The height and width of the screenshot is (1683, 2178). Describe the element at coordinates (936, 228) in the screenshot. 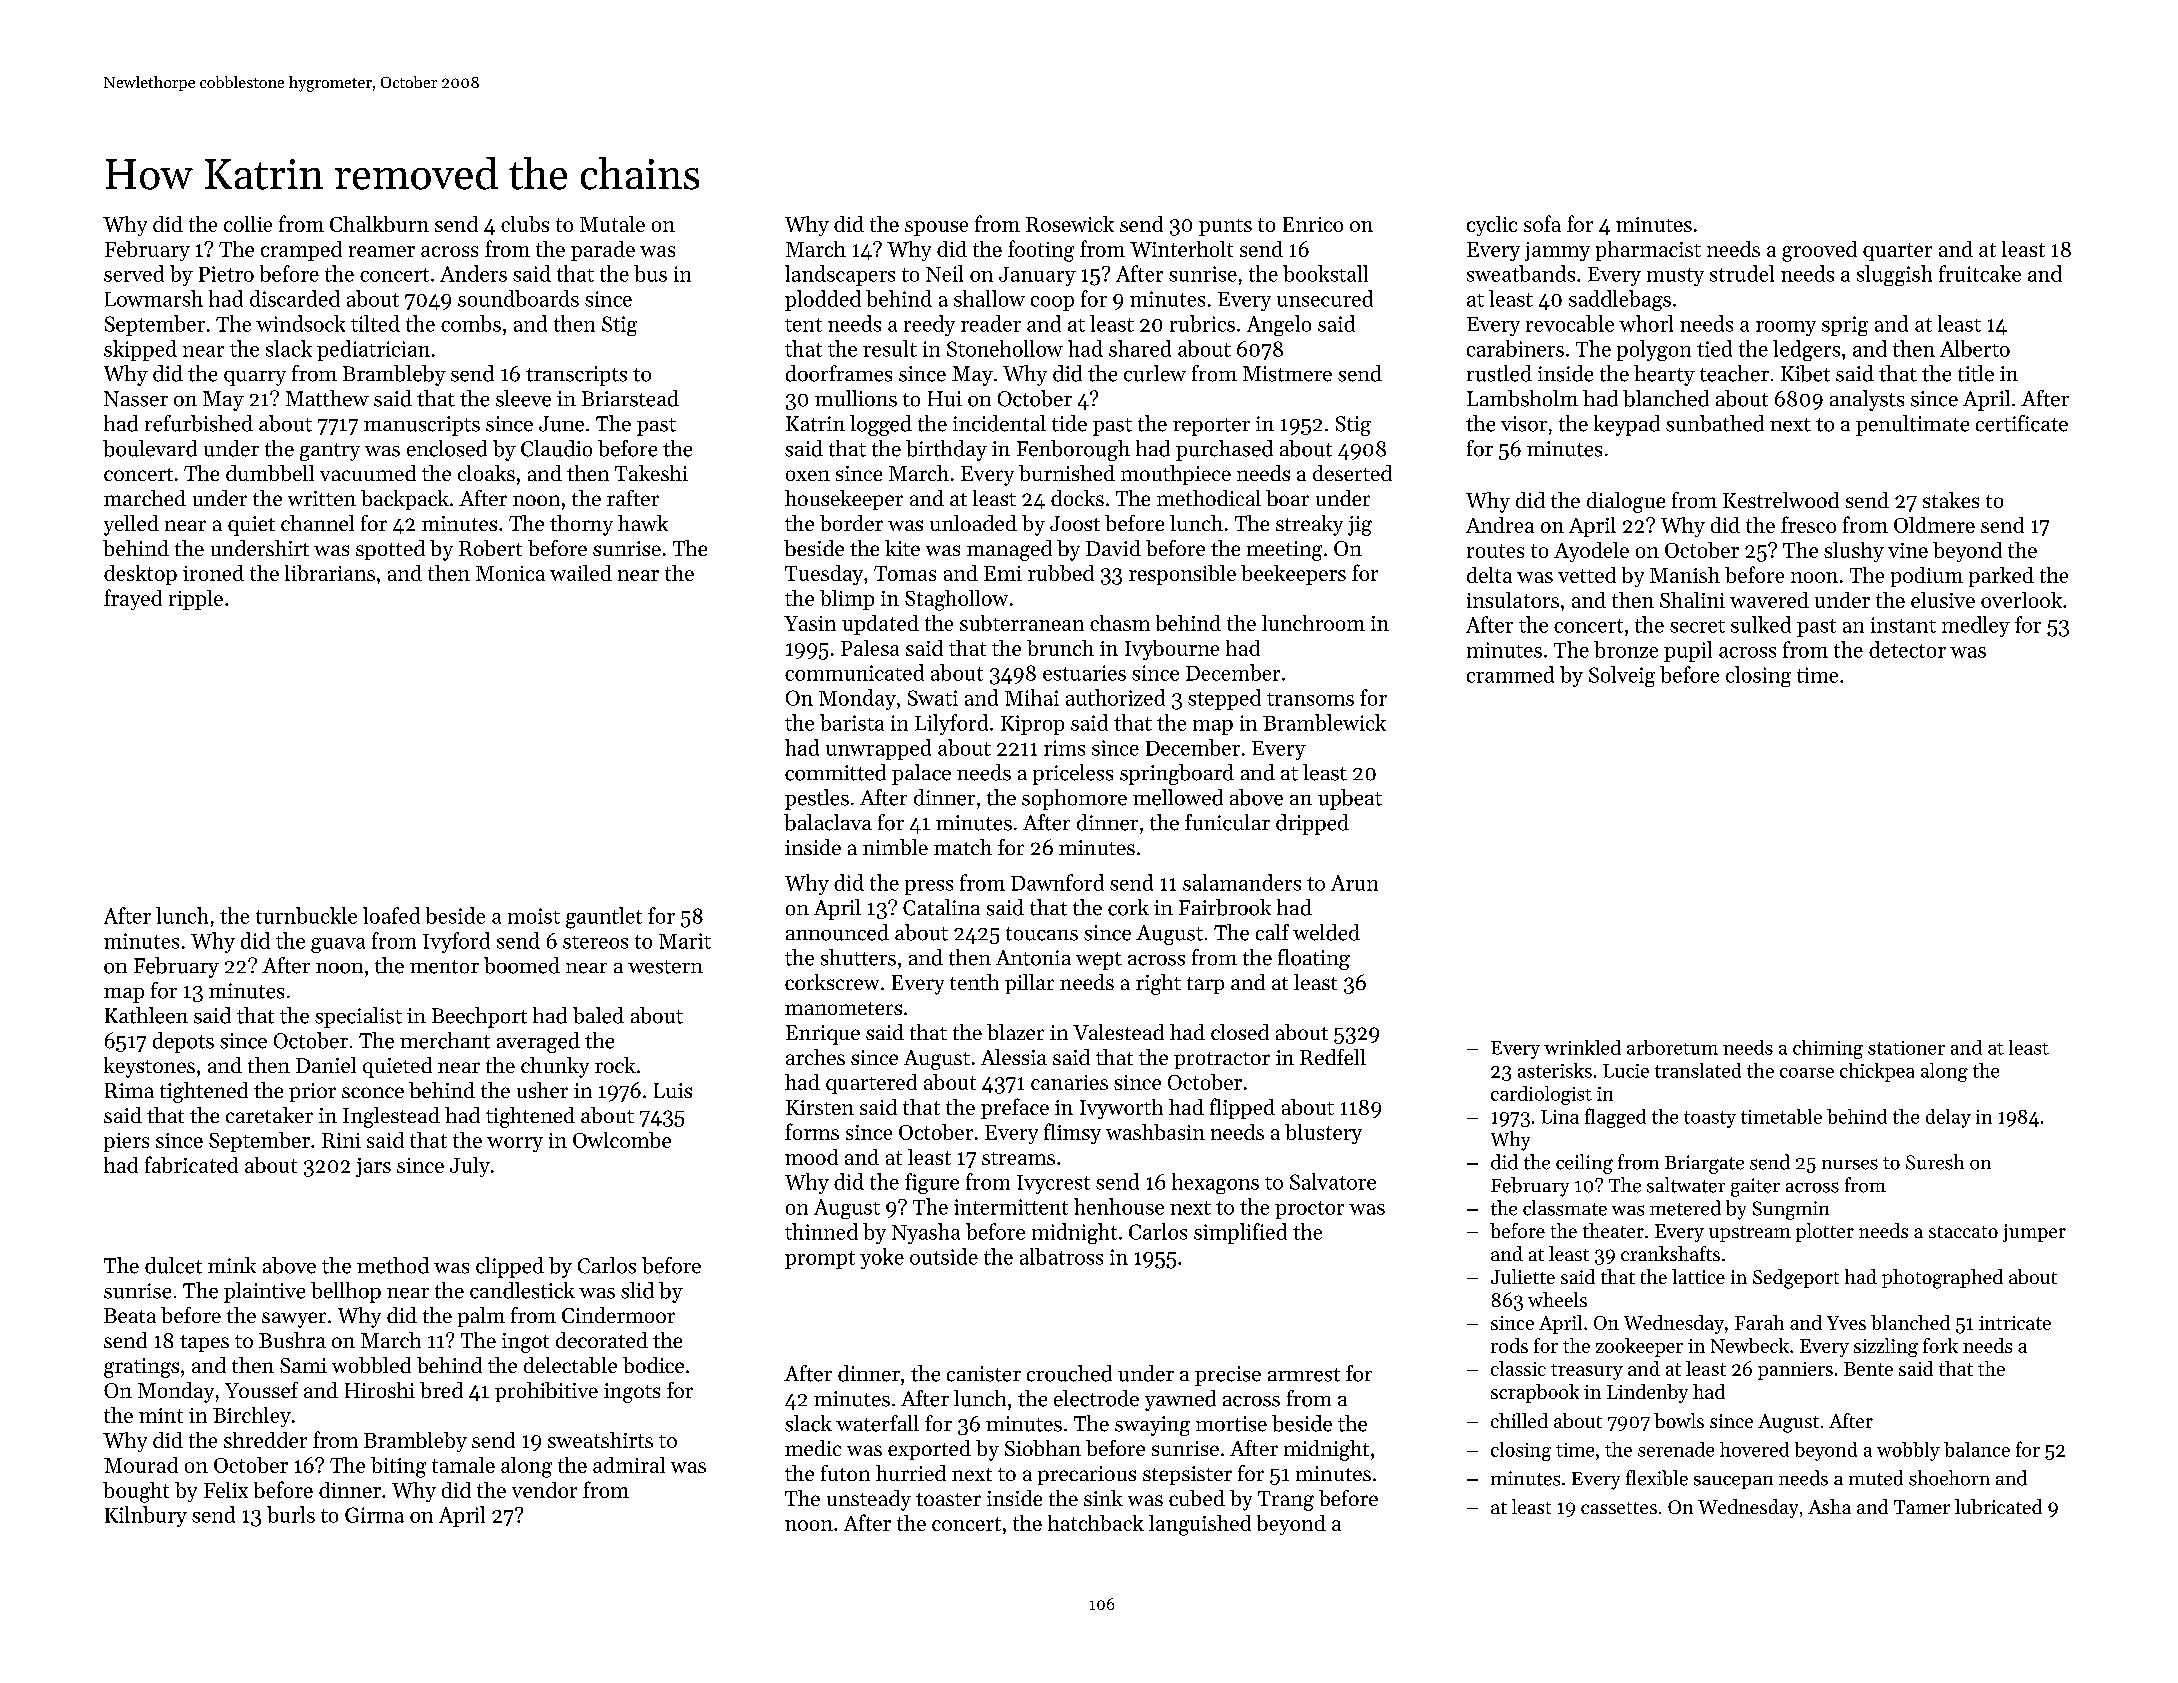

I see `spouse` at that location.
